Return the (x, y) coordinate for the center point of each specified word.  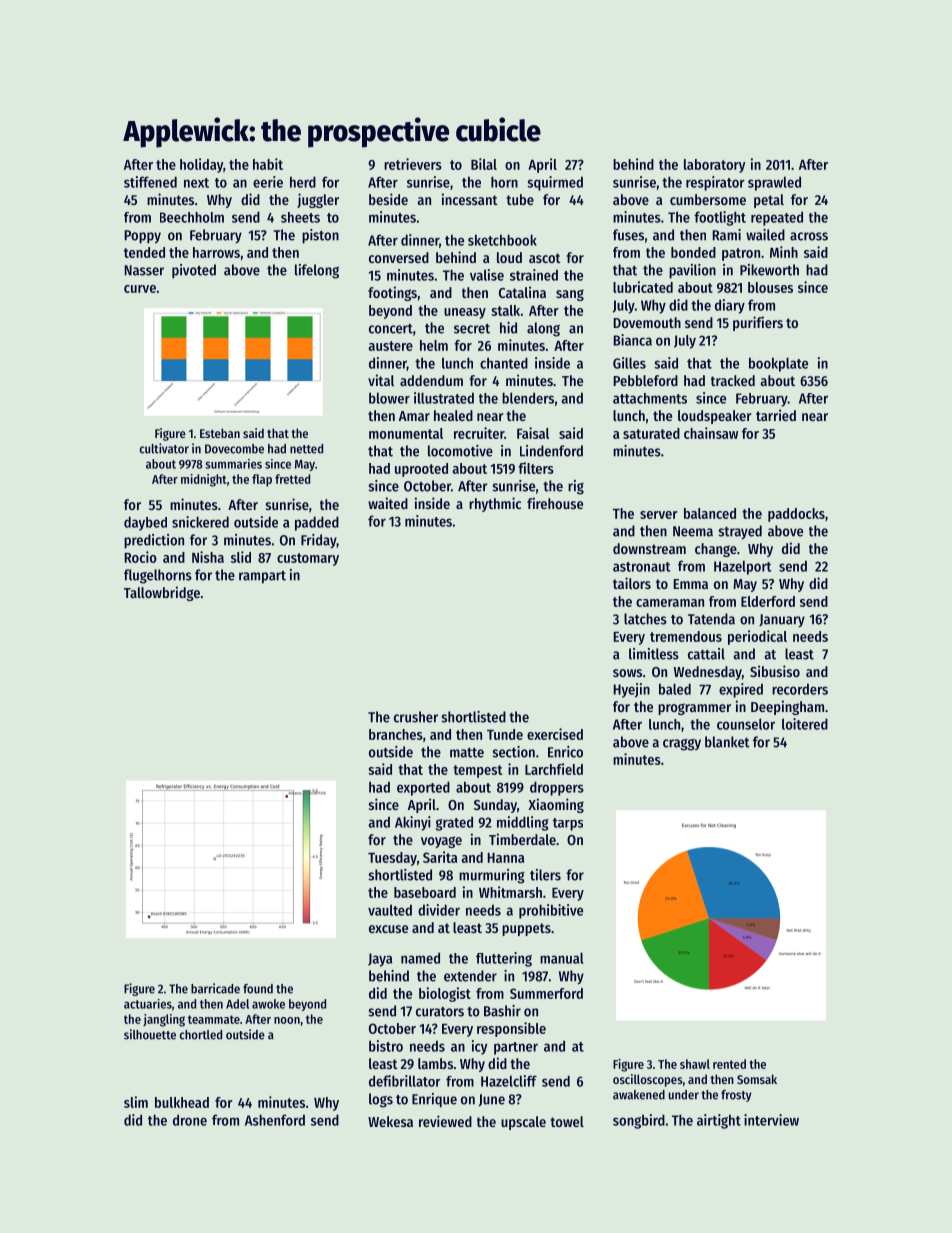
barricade (215, 988)
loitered (805, 724)
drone (190, 1120)
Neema (693, 531)
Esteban (220, 433)
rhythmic (495, 504)
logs (381, 1100)
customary (308, 559)
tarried (776, 415)
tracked (733, 380)
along (543, 329)
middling (523, 823)
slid (241, 557)
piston (320, 236)
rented (729, 1064)
